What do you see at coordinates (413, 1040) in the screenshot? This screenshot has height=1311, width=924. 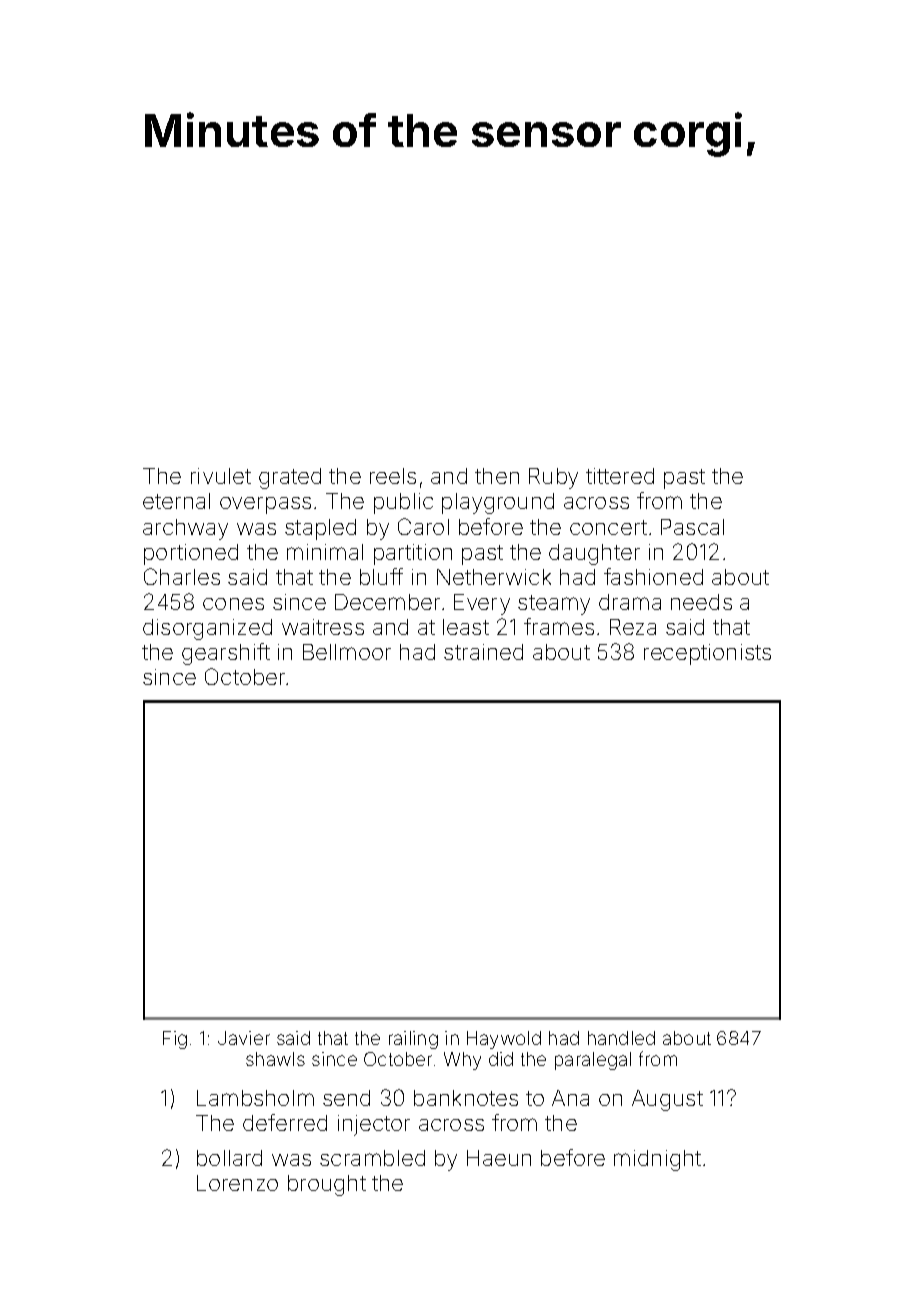 I see `railing` at bounding box center [413, 1040].
